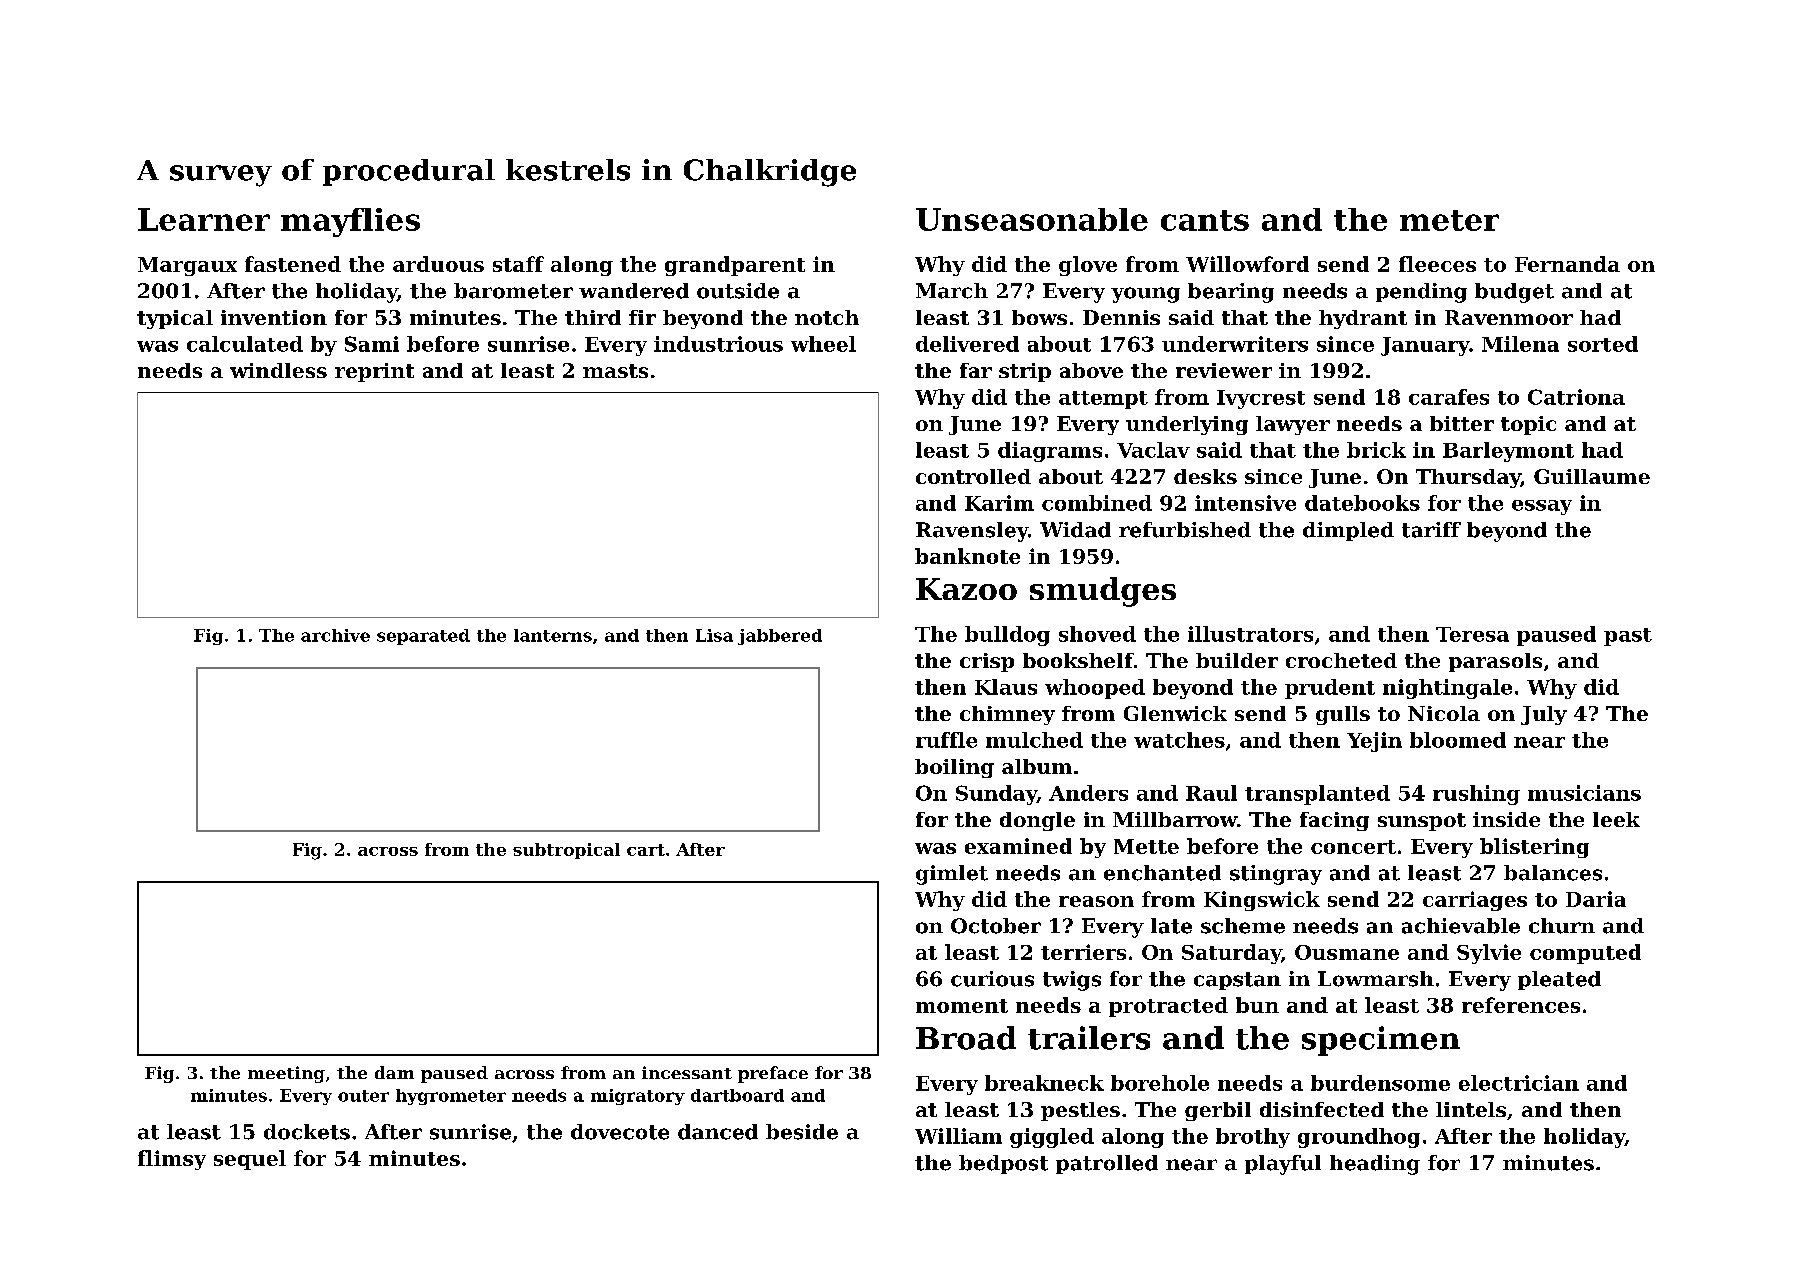  What do you see at coordinates (615, 371) in the document?
I see `masts` at bounding box center [615, 371].
